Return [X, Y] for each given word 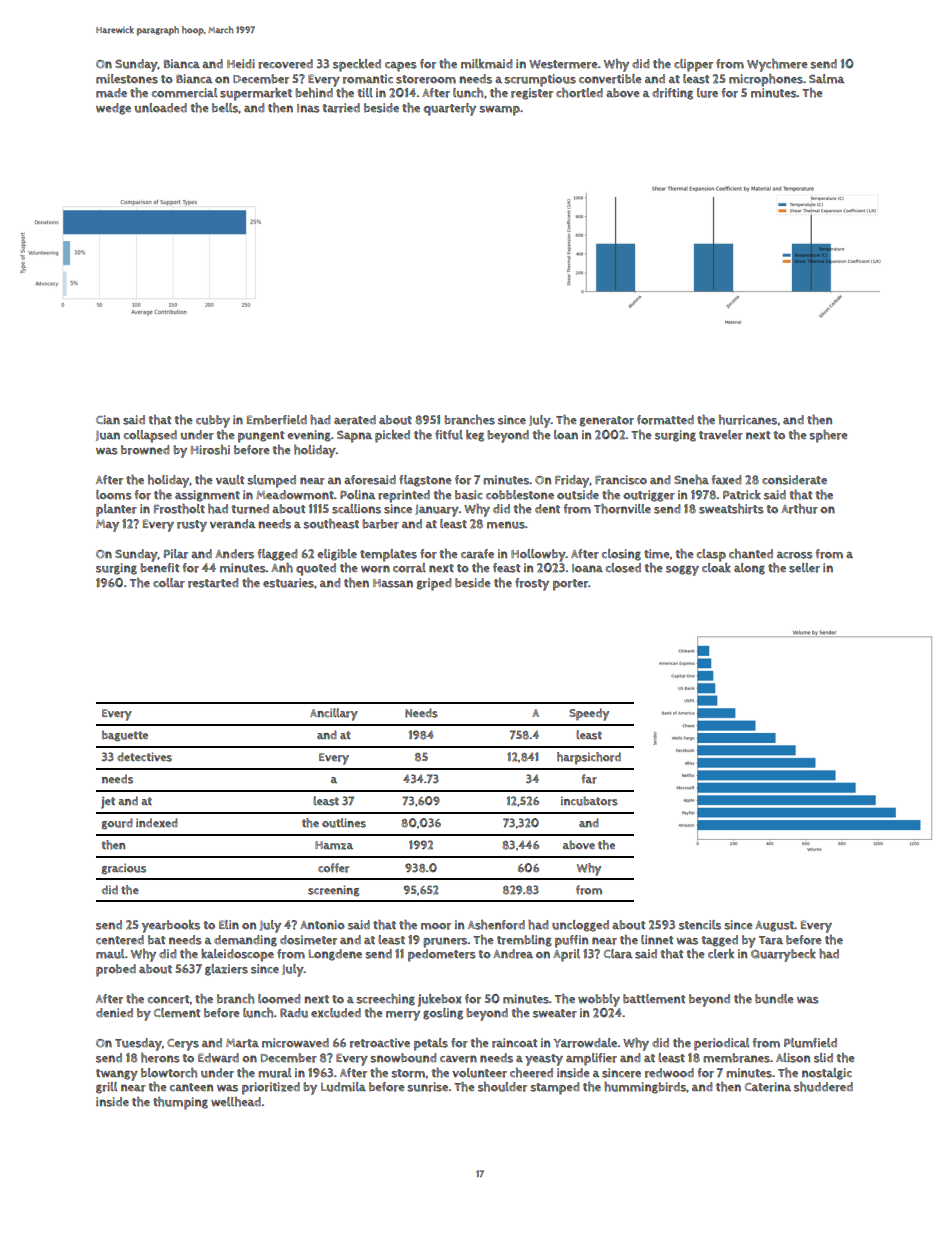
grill [106, 1088]
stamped [554, 1088]
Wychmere [777, 65]
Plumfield [810, 1043]
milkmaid [486, 64]
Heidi [241, 63]
